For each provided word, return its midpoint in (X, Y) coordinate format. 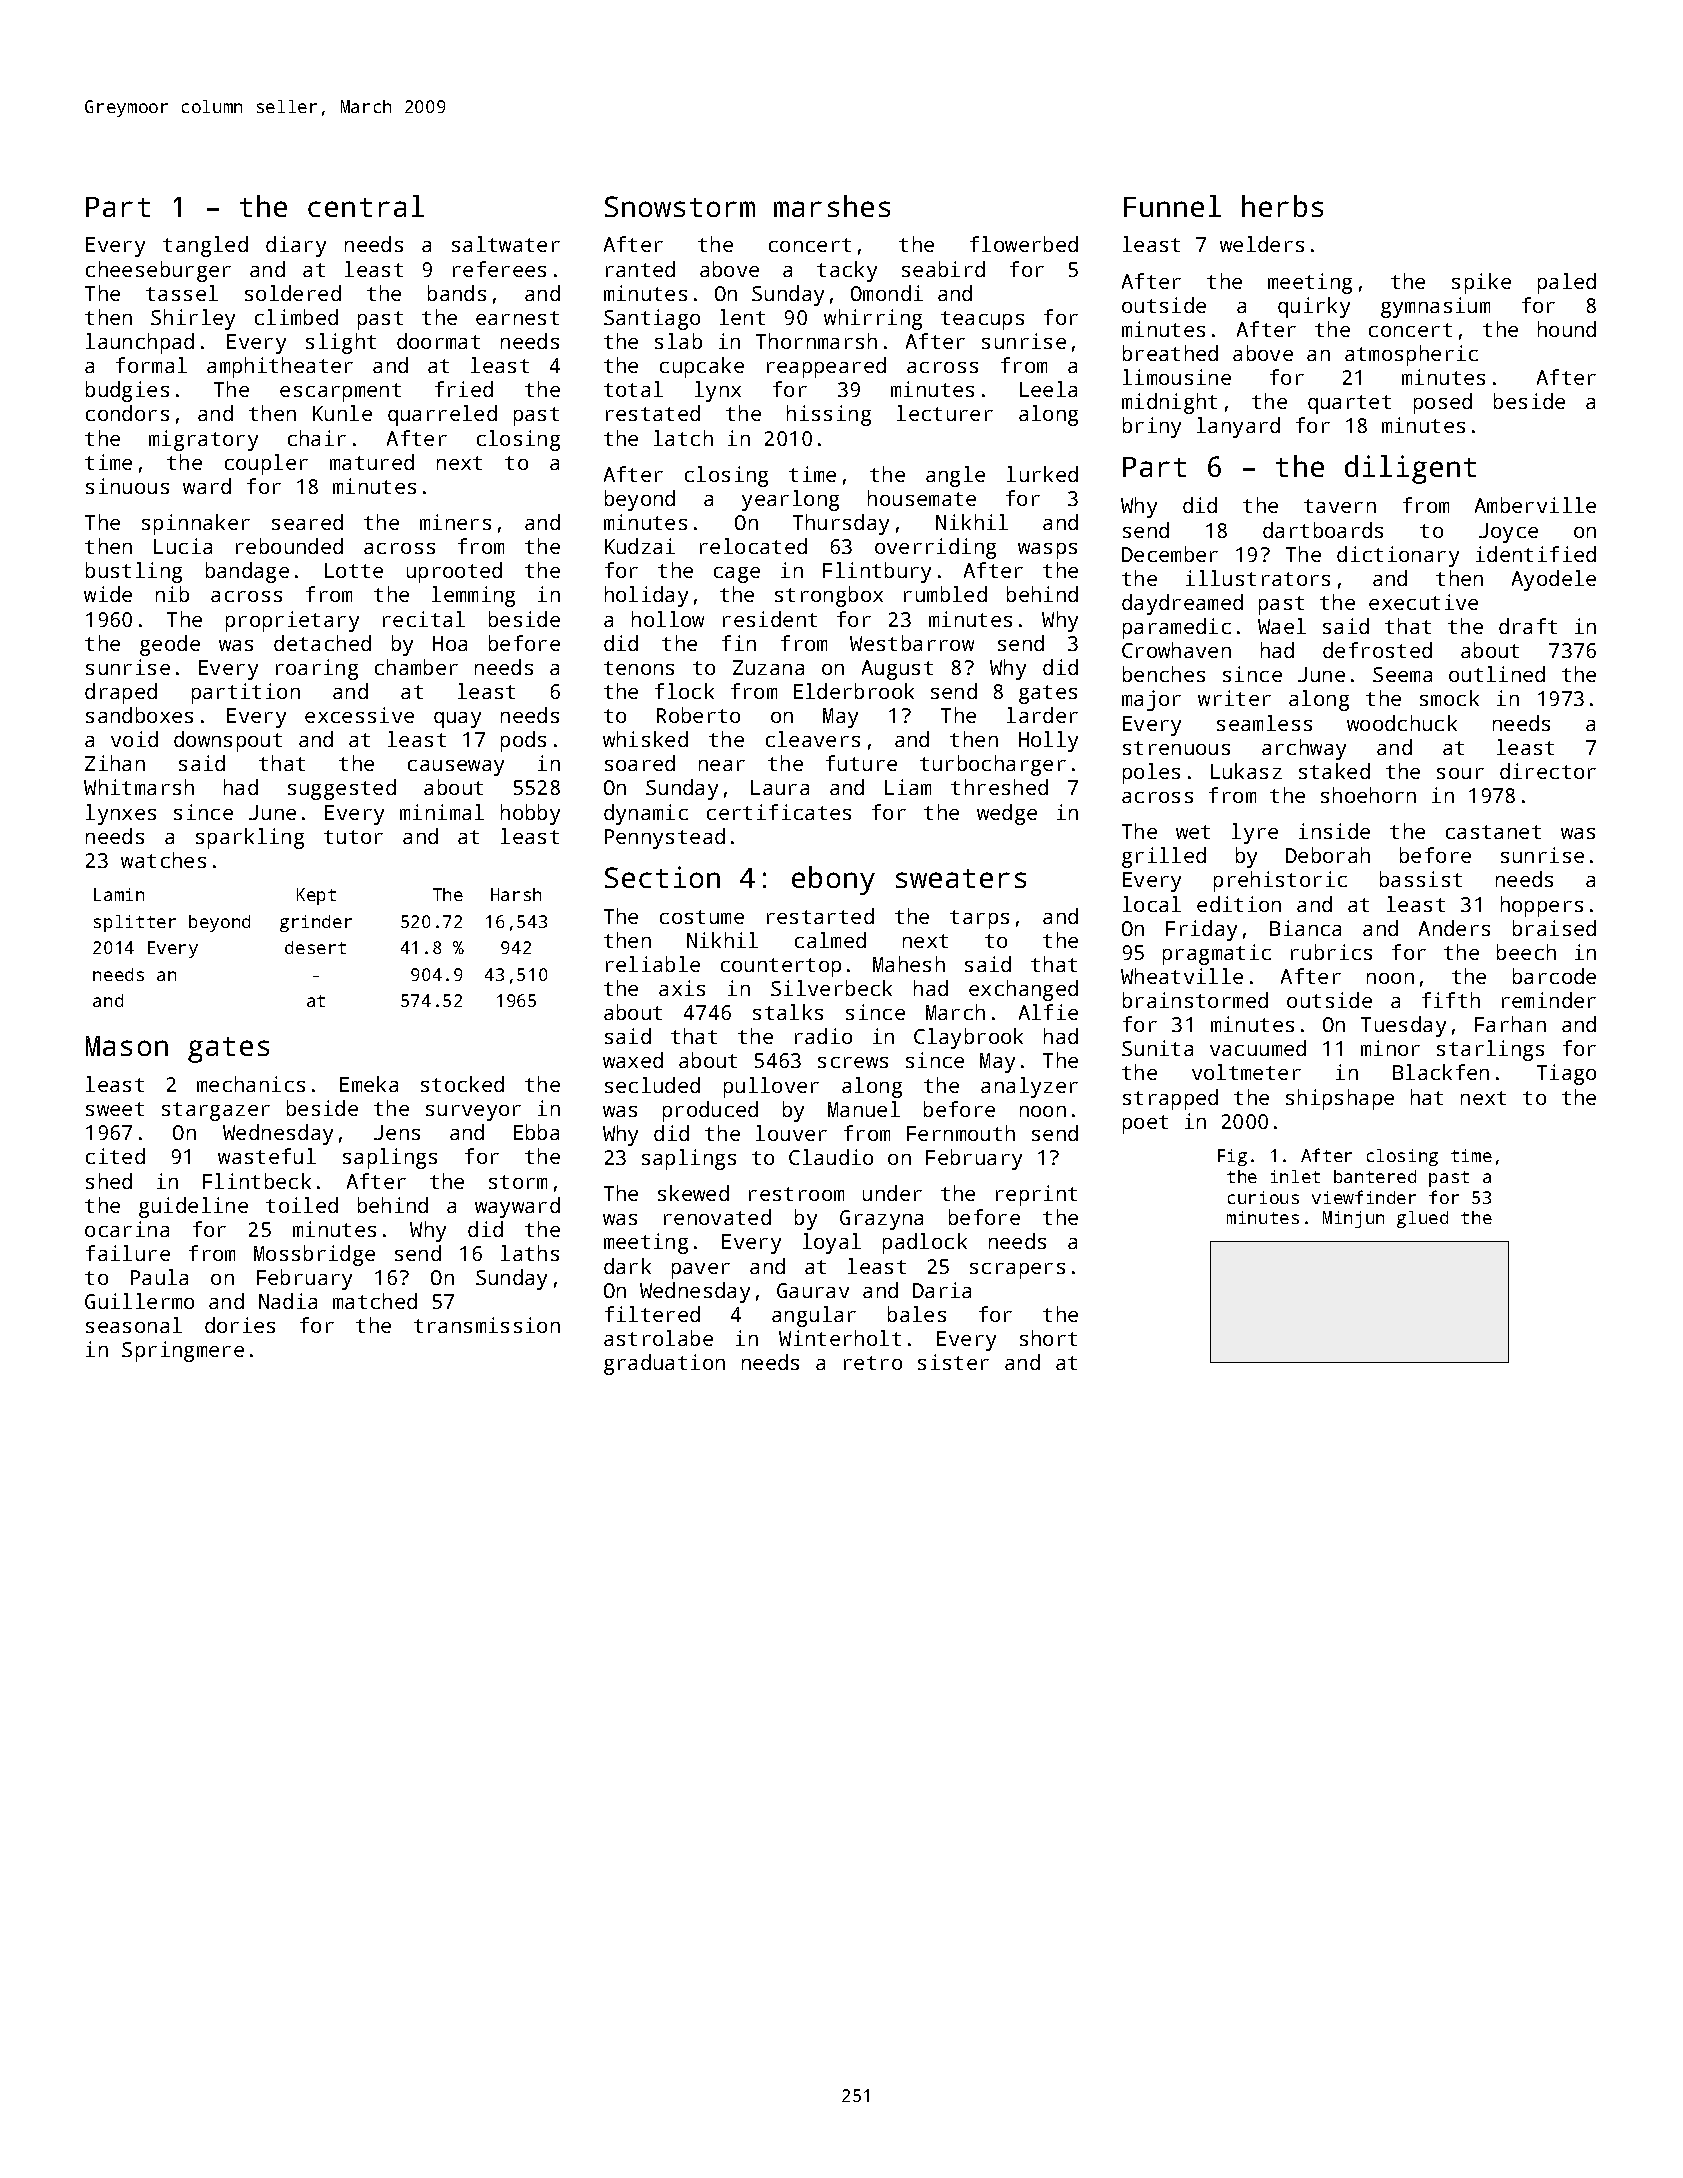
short (1048, 1338)
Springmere (183, 1351)
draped (121, 693)
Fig (1232, 1157)
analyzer (1029, 1087)
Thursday (841, 524)
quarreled (442, 415)
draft (1528, 626)
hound (1567, 329)
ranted (640, 269)
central (366, 206)
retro (873, 1363)
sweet (115, 1109)
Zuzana (768, 667)
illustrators (1258, 578)
